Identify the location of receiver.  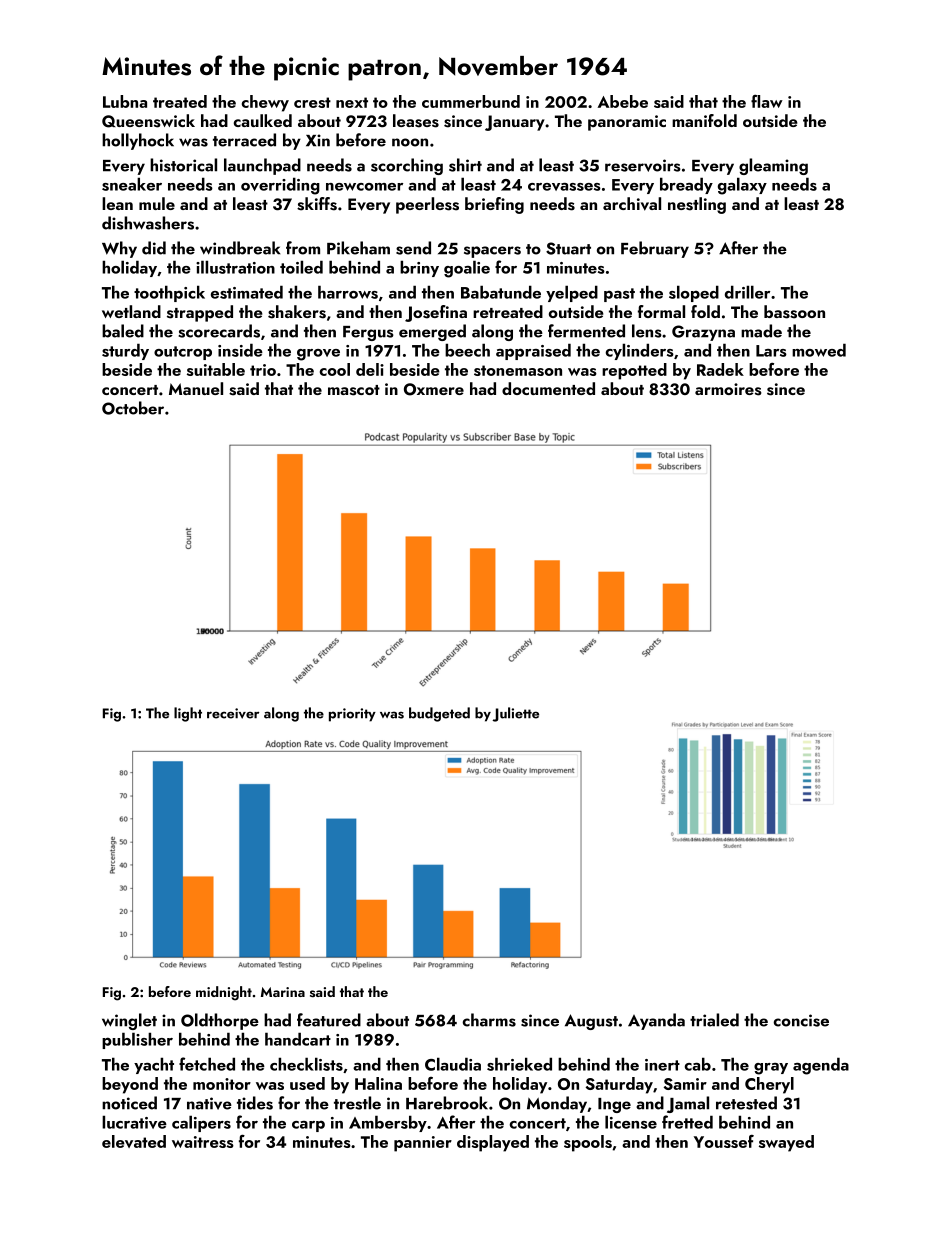
(233, 713).
